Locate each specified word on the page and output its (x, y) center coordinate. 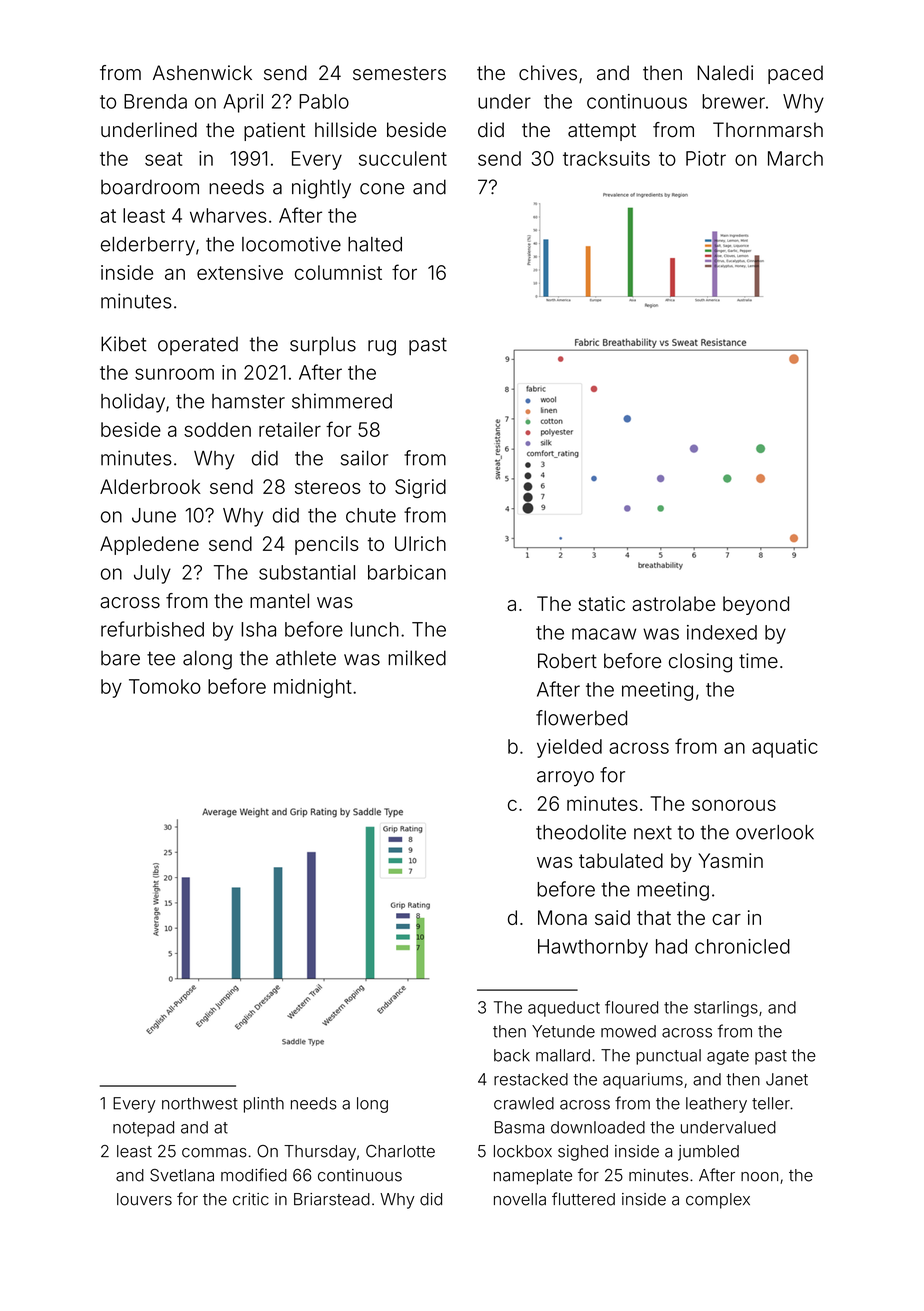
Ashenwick (202, 73)
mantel (279, 601)
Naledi (725, 73)
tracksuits (606, 158)
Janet (787, 1079)
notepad (143, 1129)
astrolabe (673, 603)
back (512, 1055)
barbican (407, 572)
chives (548, 73)
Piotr (706, 158)
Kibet (124, 344)
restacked (531, 1079)
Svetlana (182, 1175)
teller (771, 1103)
